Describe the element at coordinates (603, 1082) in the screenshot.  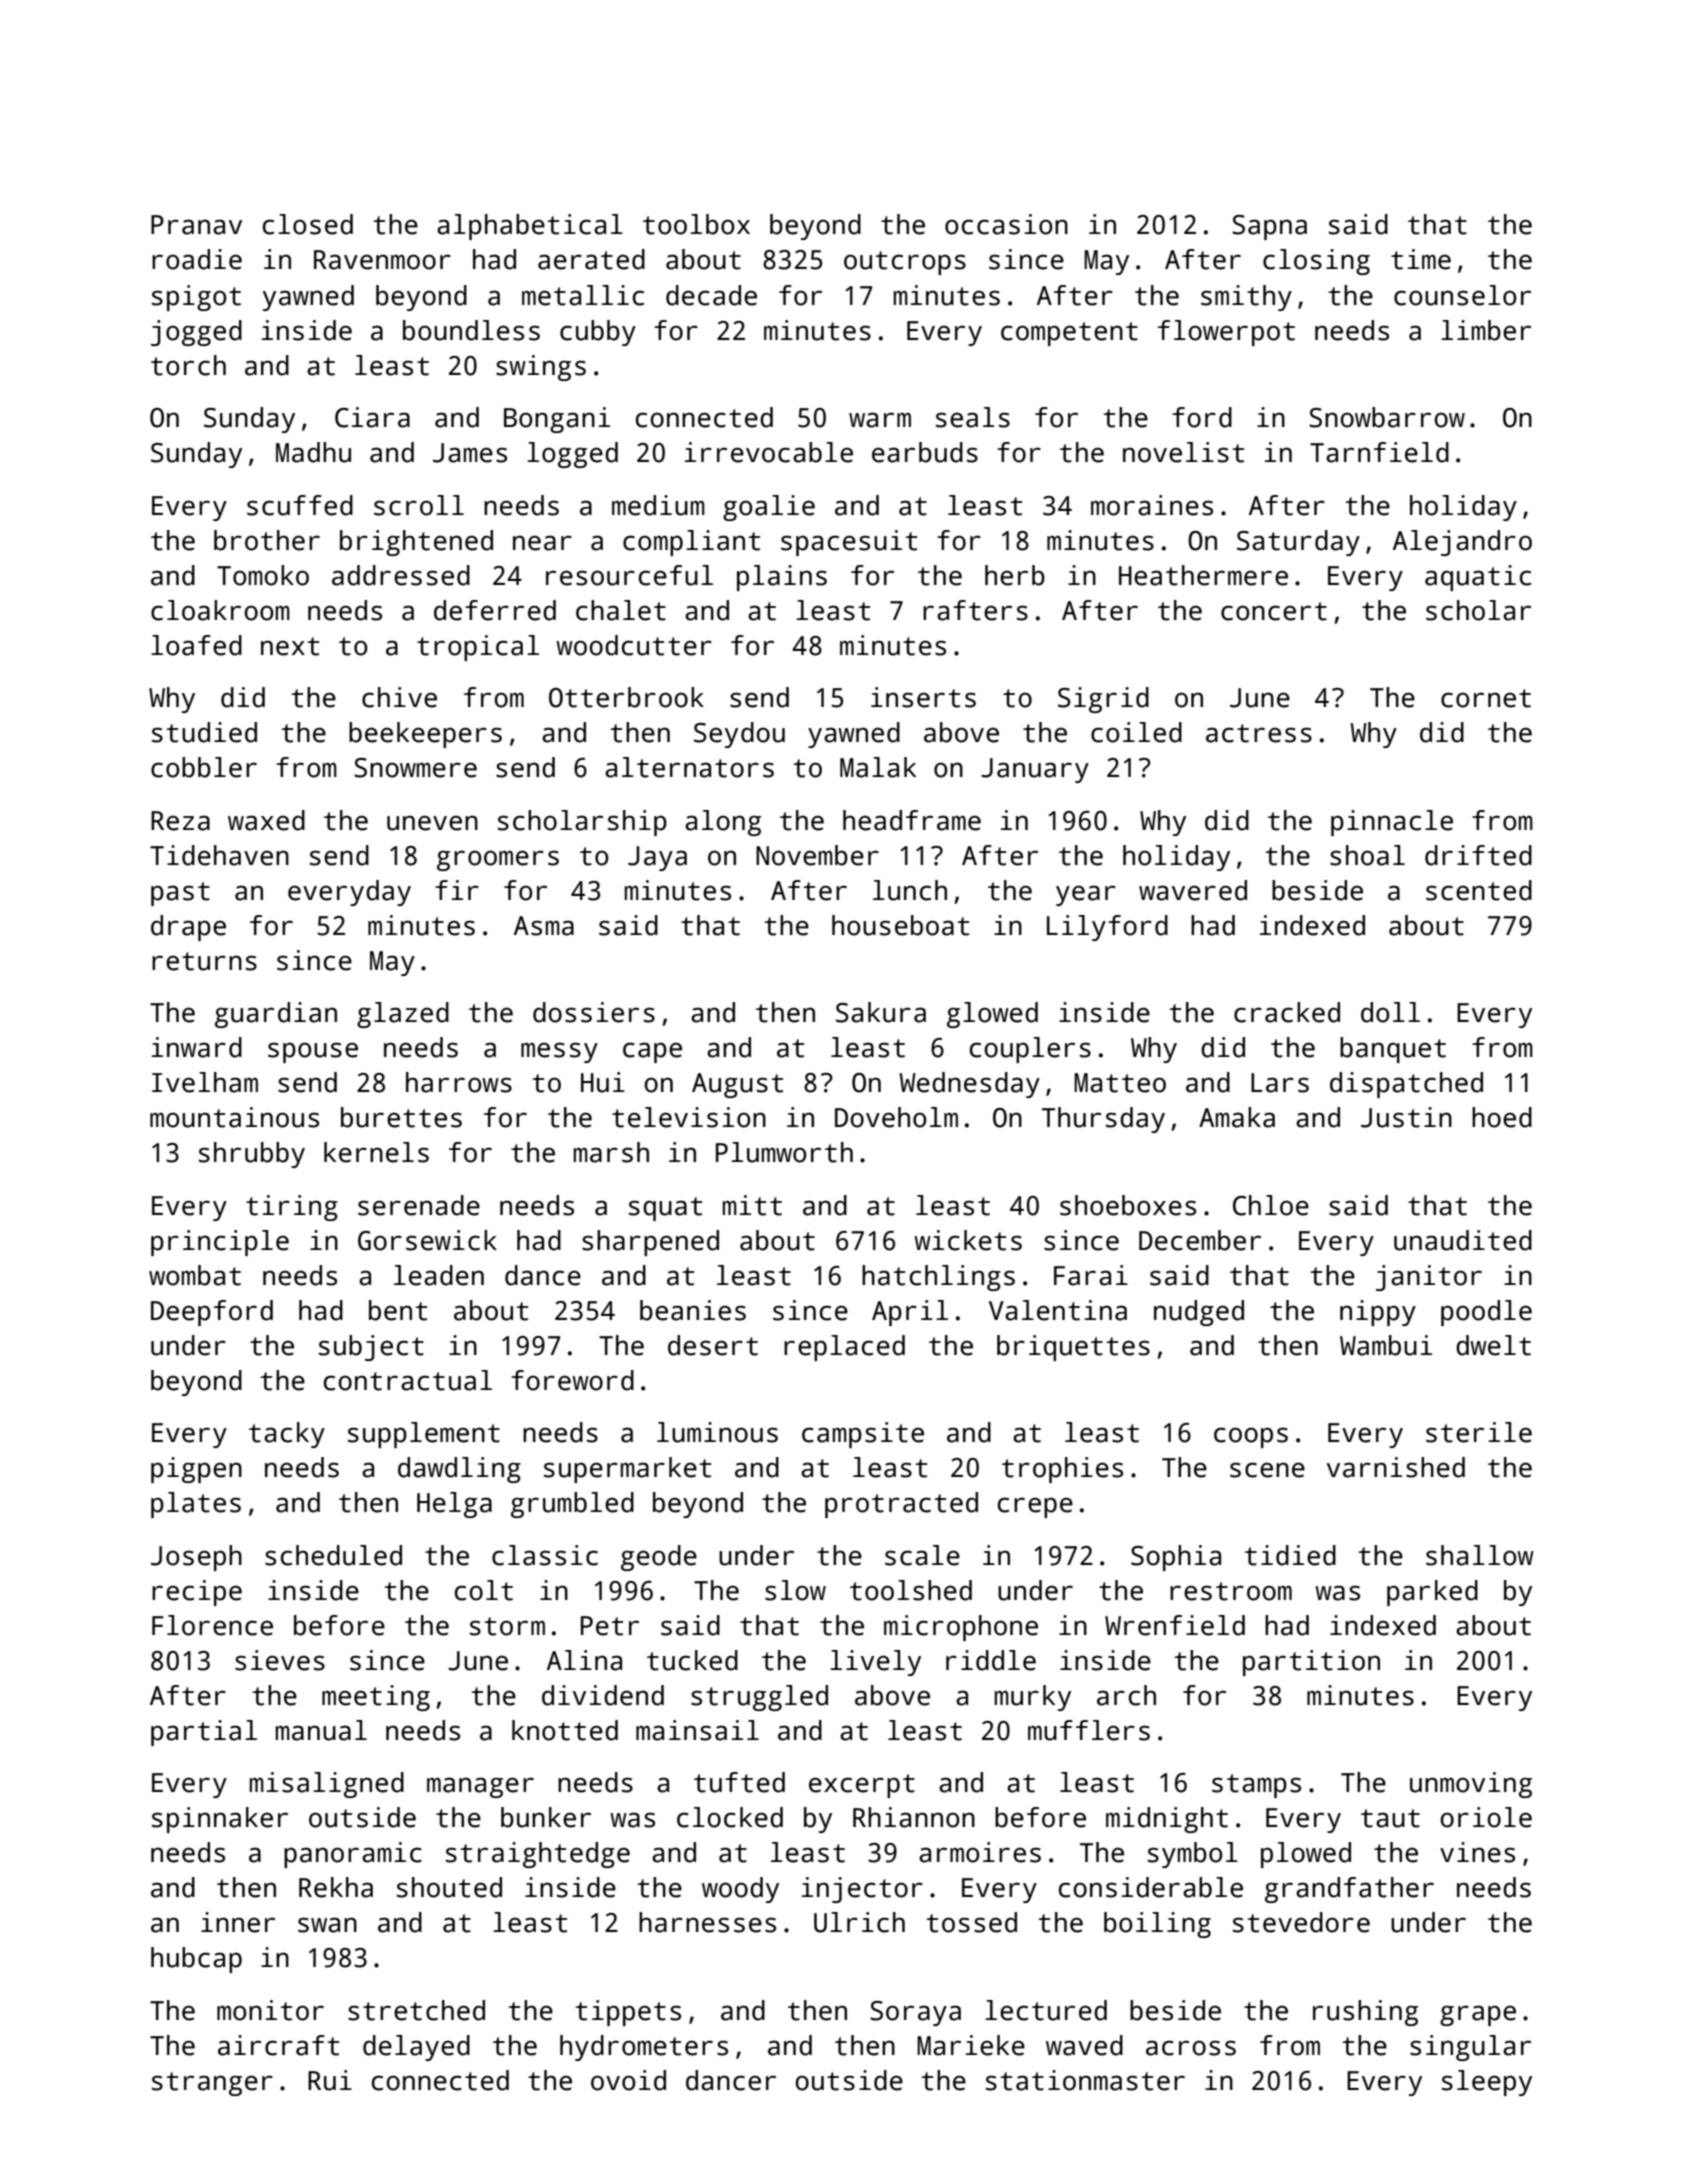
I see `Hui` at that location.
